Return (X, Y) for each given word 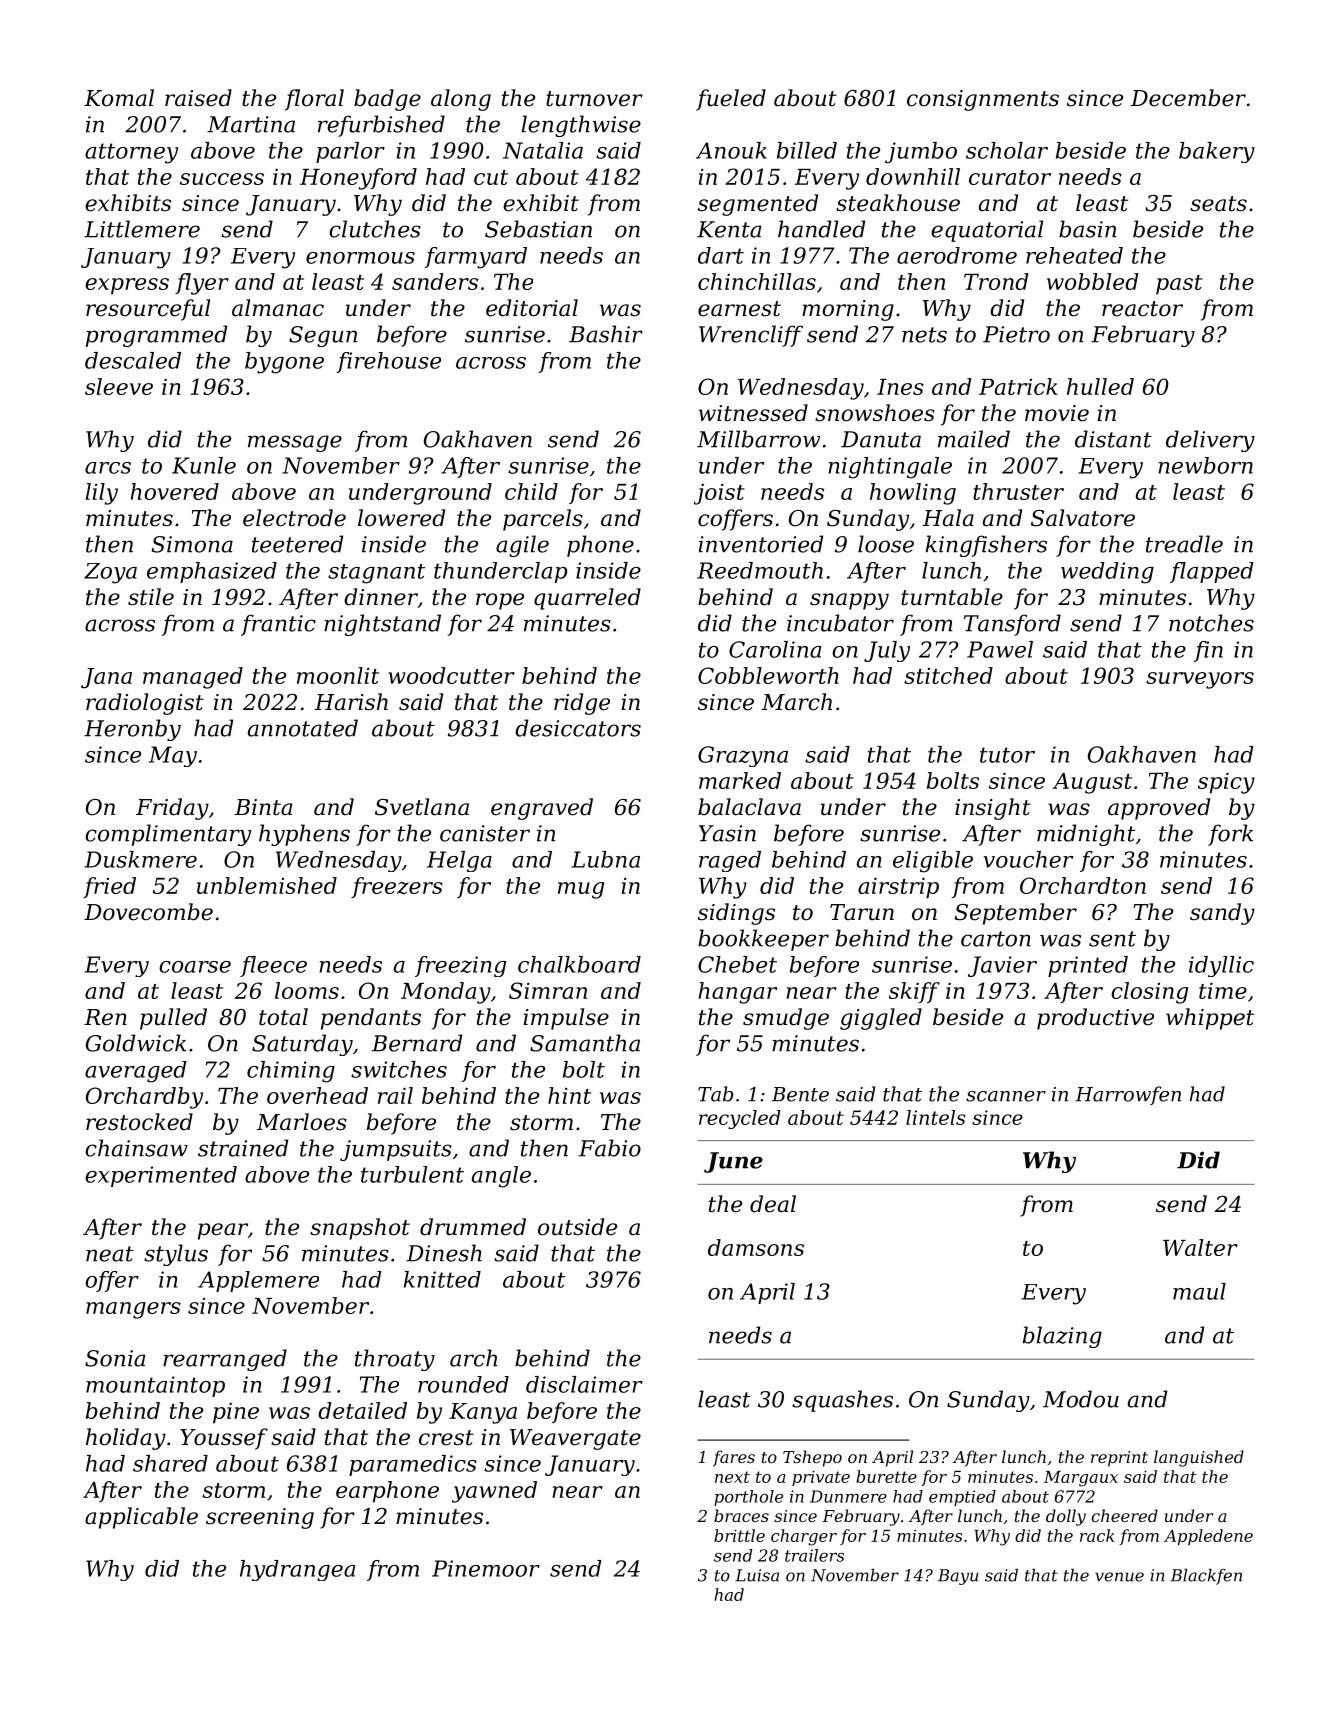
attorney (131, 153)
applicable (141, 1518)
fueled (731, 100)
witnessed (753, 413)
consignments (983, 100)
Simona (192, 544)
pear (223, 1231)
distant (1113, 439)
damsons (756, 1247)
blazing (1062, 1337)
